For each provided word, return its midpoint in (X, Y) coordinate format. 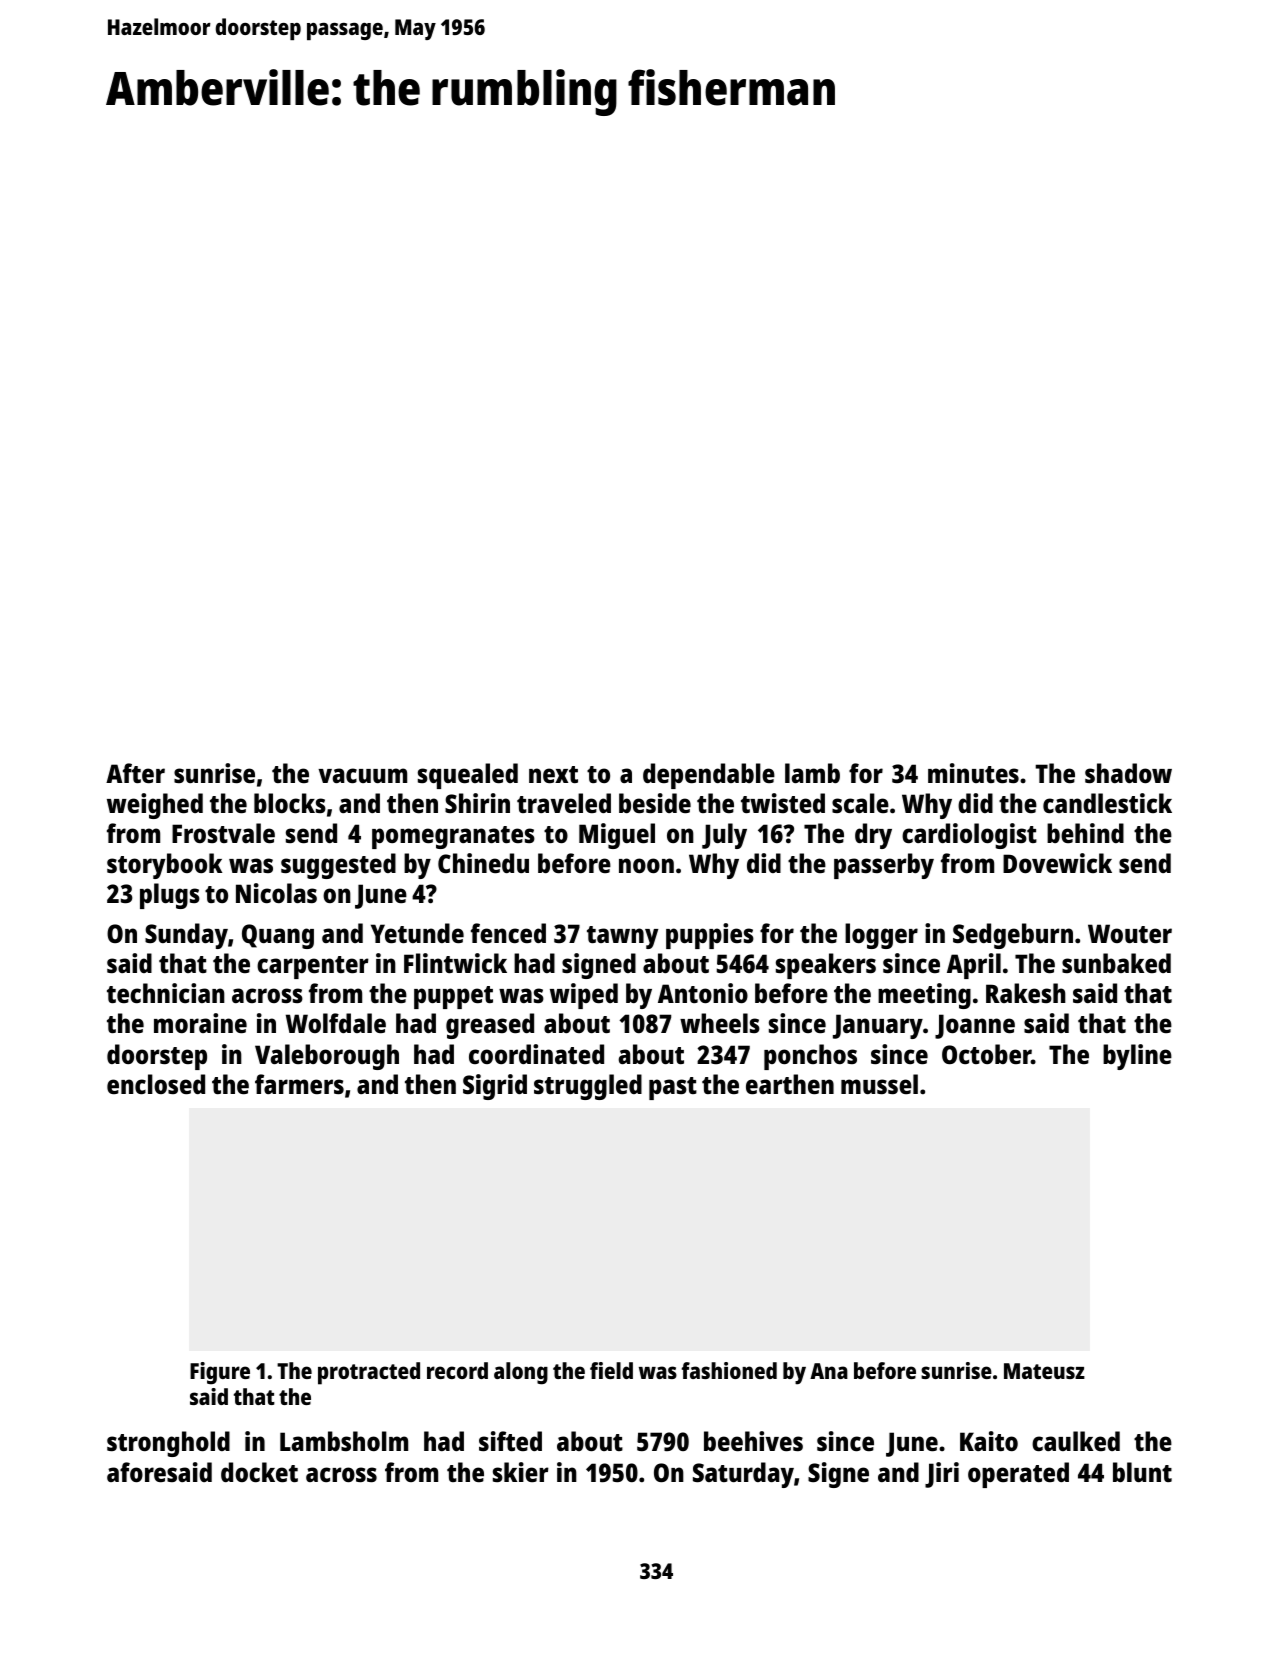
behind (1085, 833)
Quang (278, 936)
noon (646, 865)
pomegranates (453, 837)
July (724, 836)
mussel (879, 1084)
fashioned (729, 1370)
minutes (973, 773)
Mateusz (1044, 1371)
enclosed (156, 1084)
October (986, 1054)
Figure (220, 1373)
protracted (369, 1373)
